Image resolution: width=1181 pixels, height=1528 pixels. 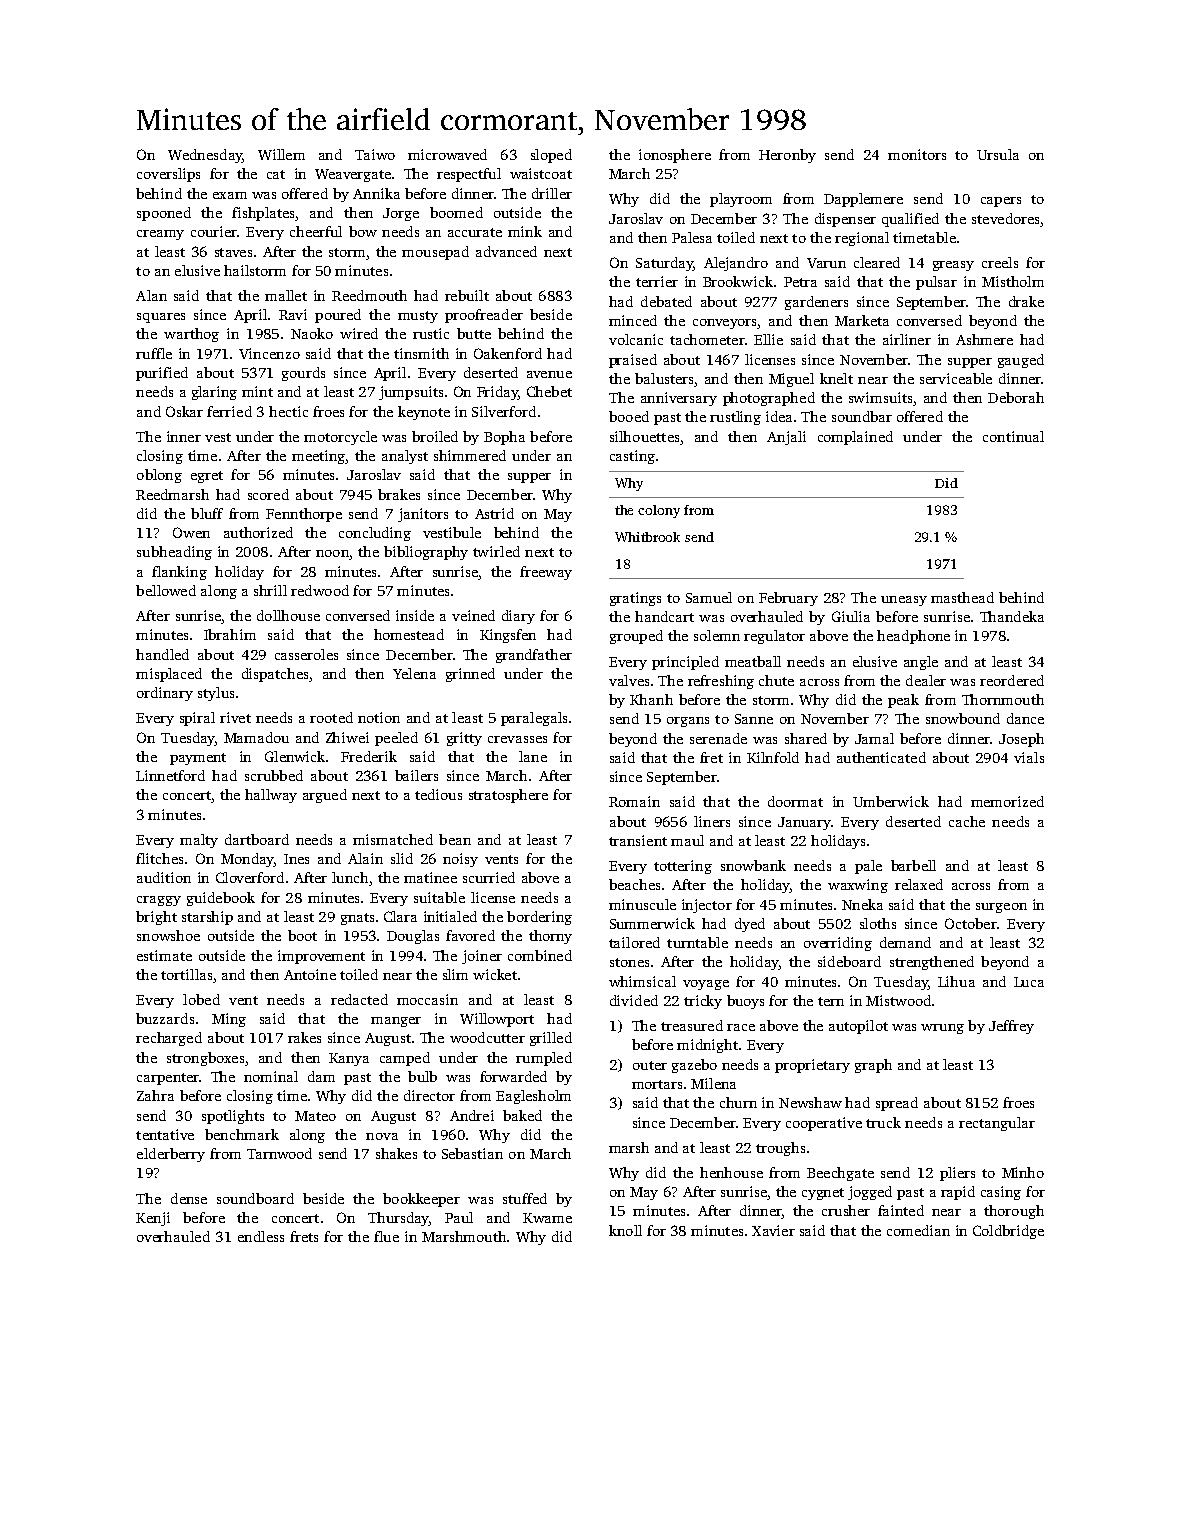 What do you see at coordinates (657, 281) in the image?
I see `terrier` at bounding box center [657, 281].
